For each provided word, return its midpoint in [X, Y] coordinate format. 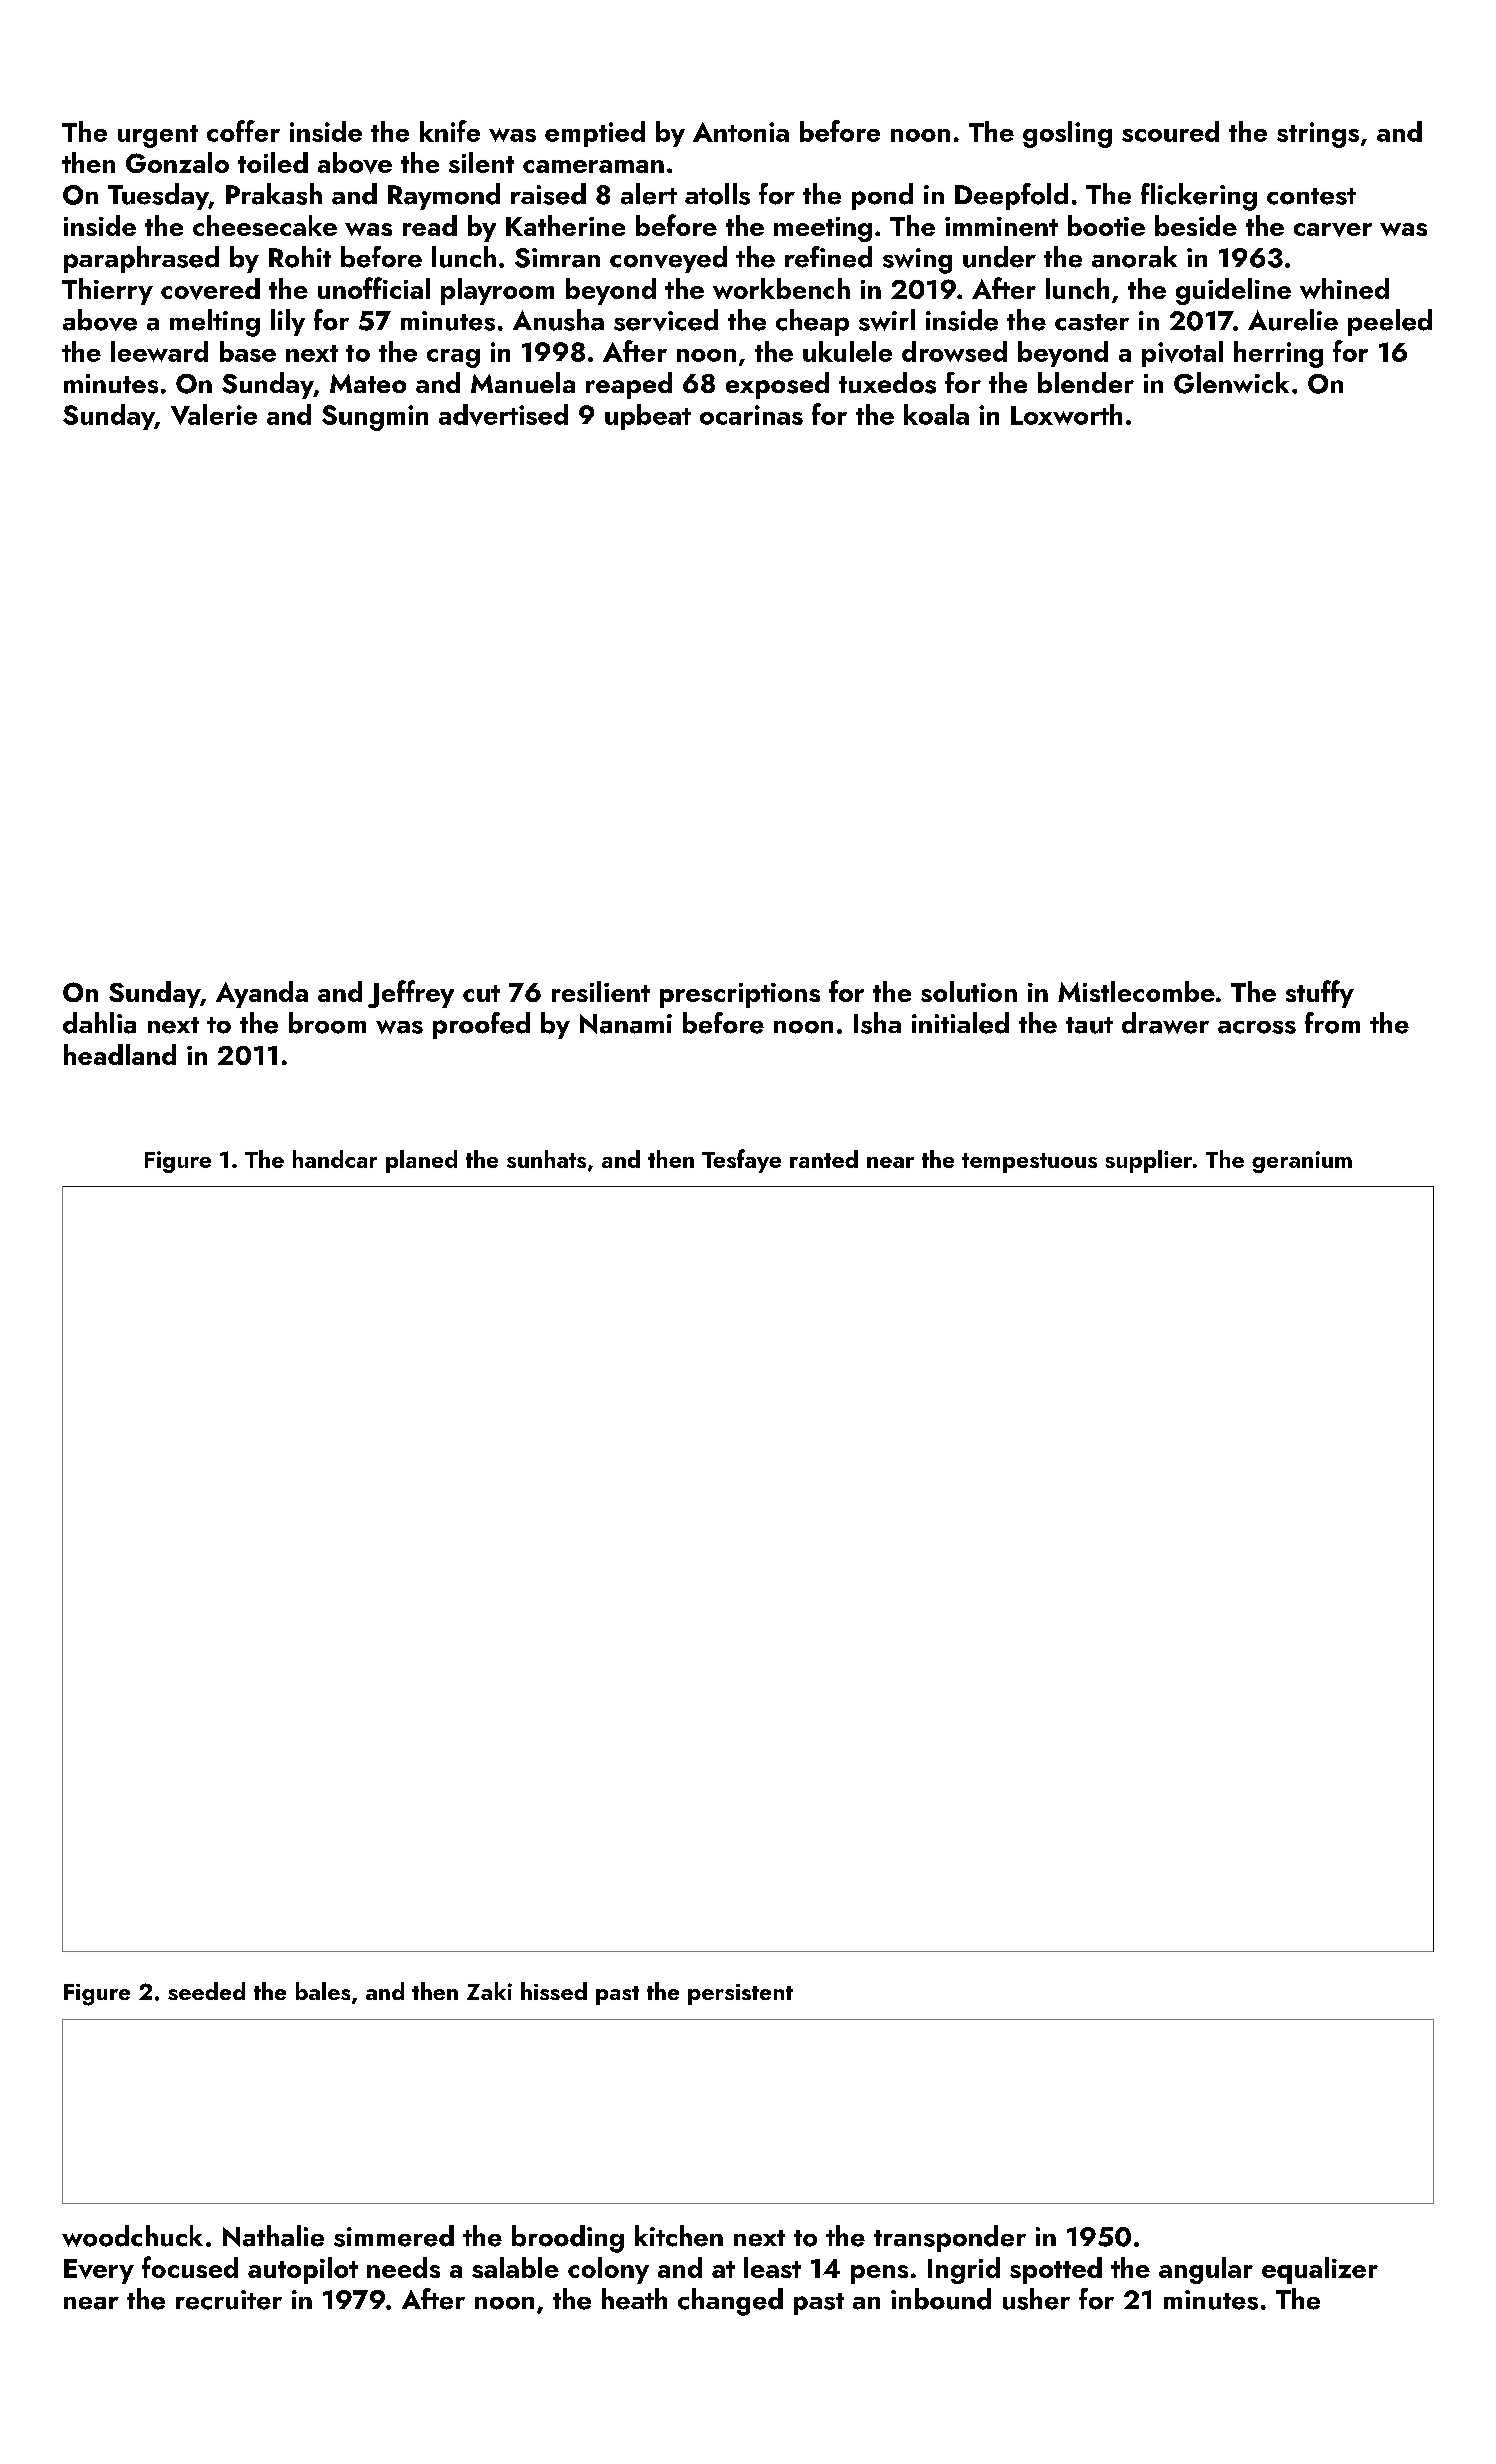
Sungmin [375, 418]
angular [1206, 2270]
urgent [158, 136]
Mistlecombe [1136, 991]
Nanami [626, 1024]
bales [323, 1991]
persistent [740, 1994]
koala [936, 414]
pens [879, 2274]
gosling [1067, 134]
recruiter [229, 2300]
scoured [1170, 131]
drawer [1165, 1023]
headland [120, 1054]
